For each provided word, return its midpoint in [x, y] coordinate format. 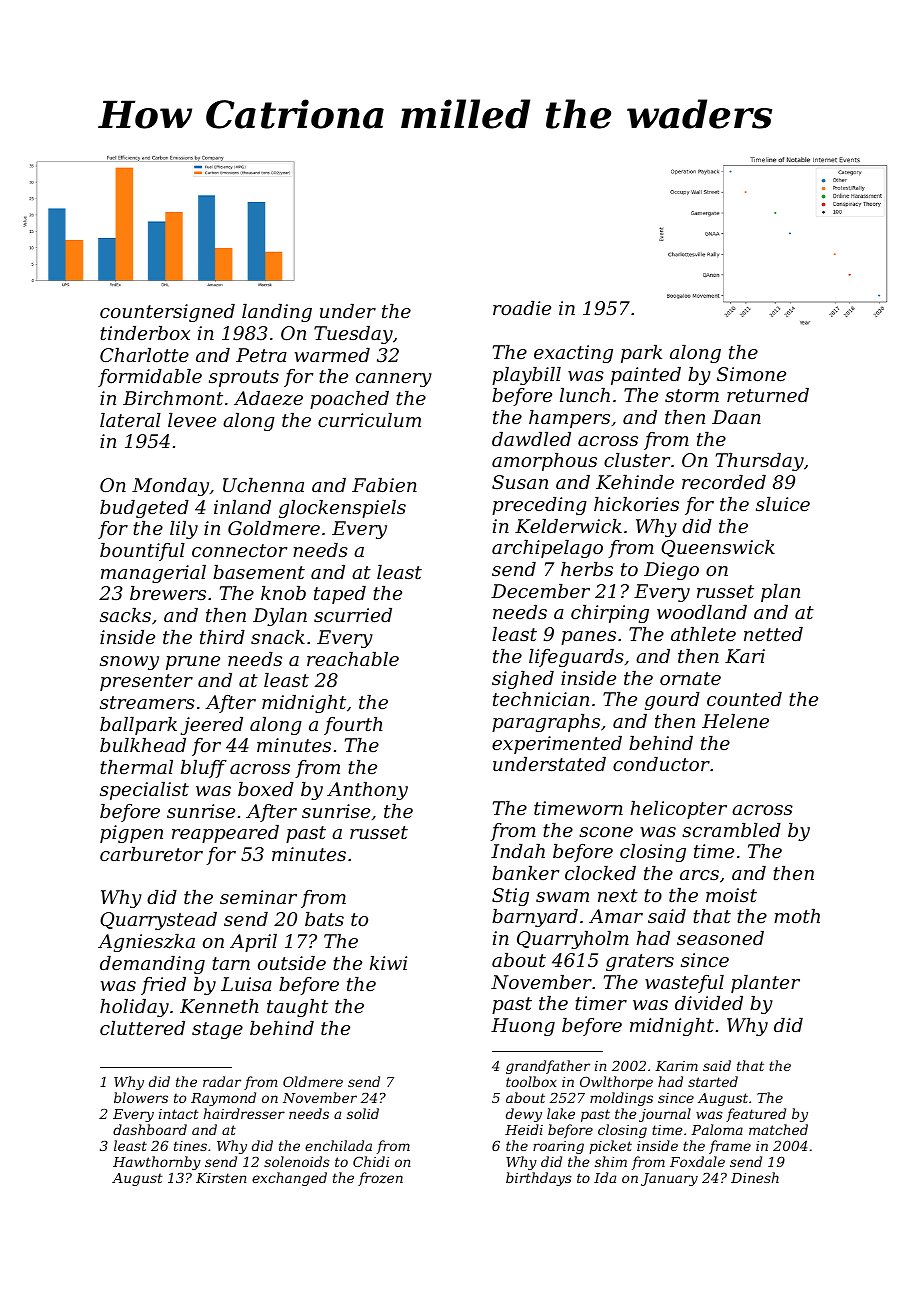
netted [773, 634]
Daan [736, 417]
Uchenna [263, 485]
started [713, 1081]
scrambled [731, 830]
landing [277, 313]
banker [525, 873]
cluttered [142, 1028]
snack [278, 637]
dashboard [150, 1129]
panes [588, 638]
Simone [751, 374]
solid [363, 1113]
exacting [573, 354]
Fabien [384, 485]
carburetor [151, 854]
